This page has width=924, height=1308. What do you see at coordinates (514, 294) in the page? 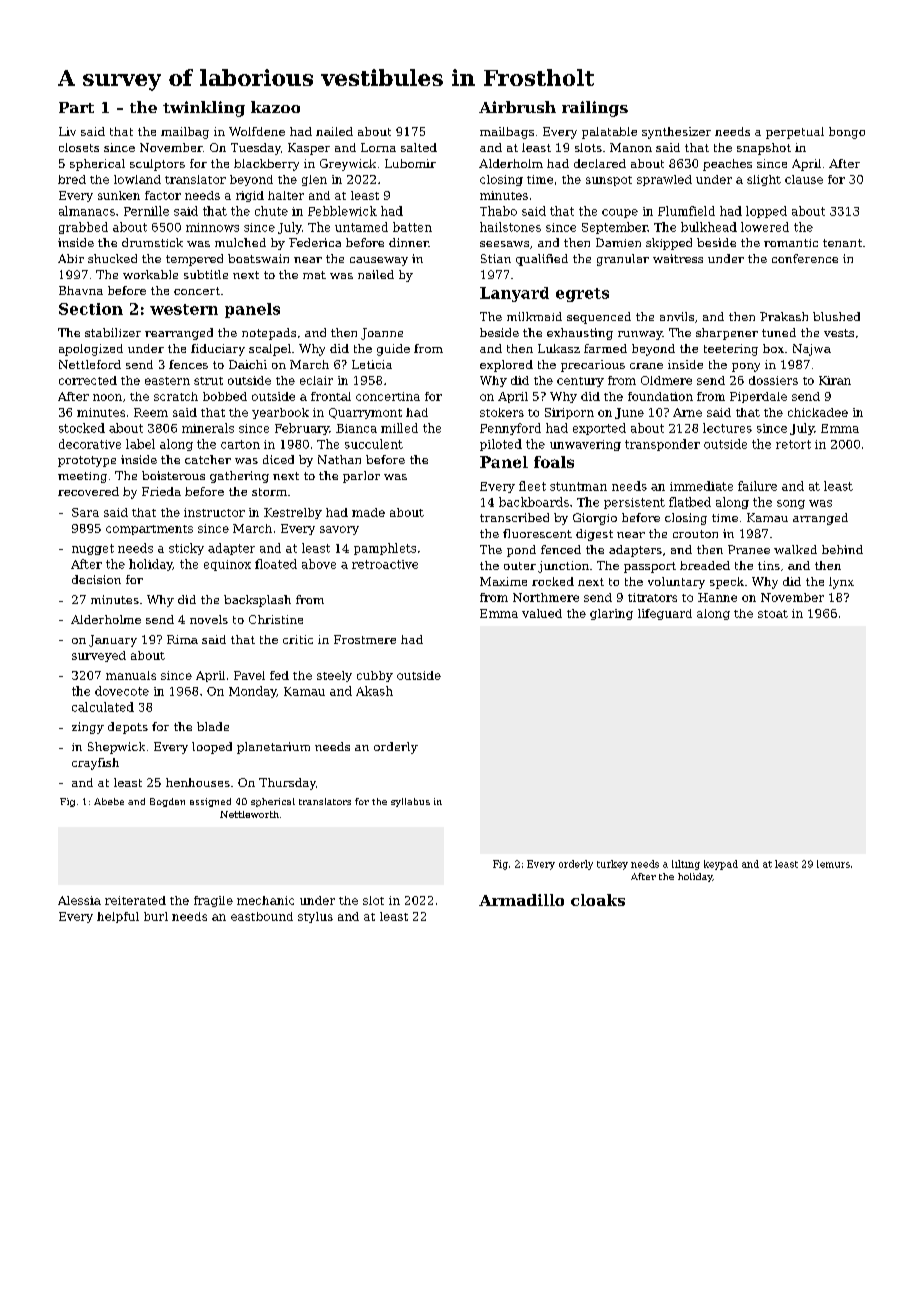
I see `Lanyard` at bounding box center [514, 294].
